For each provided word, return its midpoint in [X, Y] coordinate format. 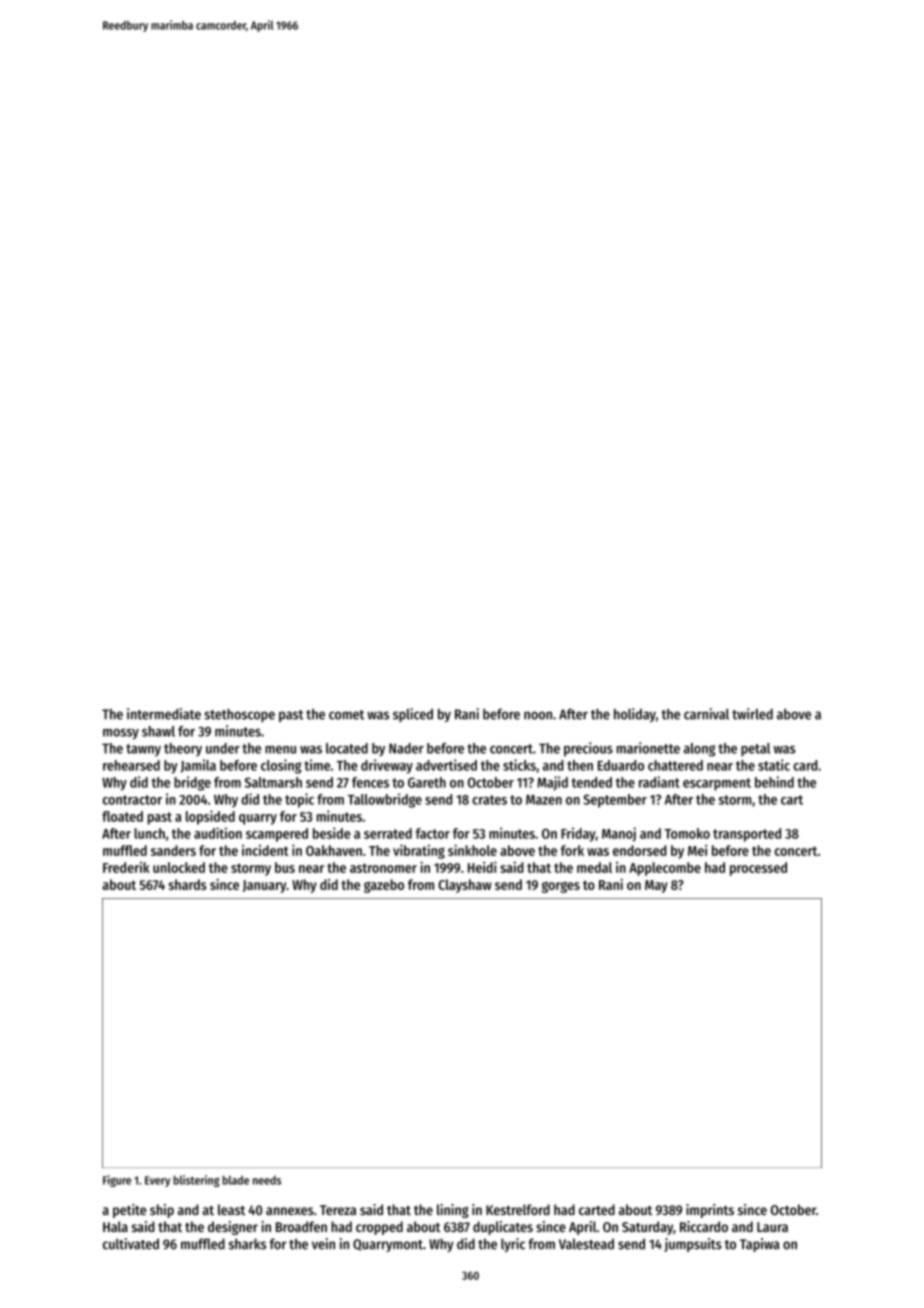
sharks [247, 1244]
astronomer [383, 868]
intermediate [164, 714]
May [656, 886]
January [265, 886]
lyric [513, 1245]
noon [538, 715]
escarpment [717, 784]
